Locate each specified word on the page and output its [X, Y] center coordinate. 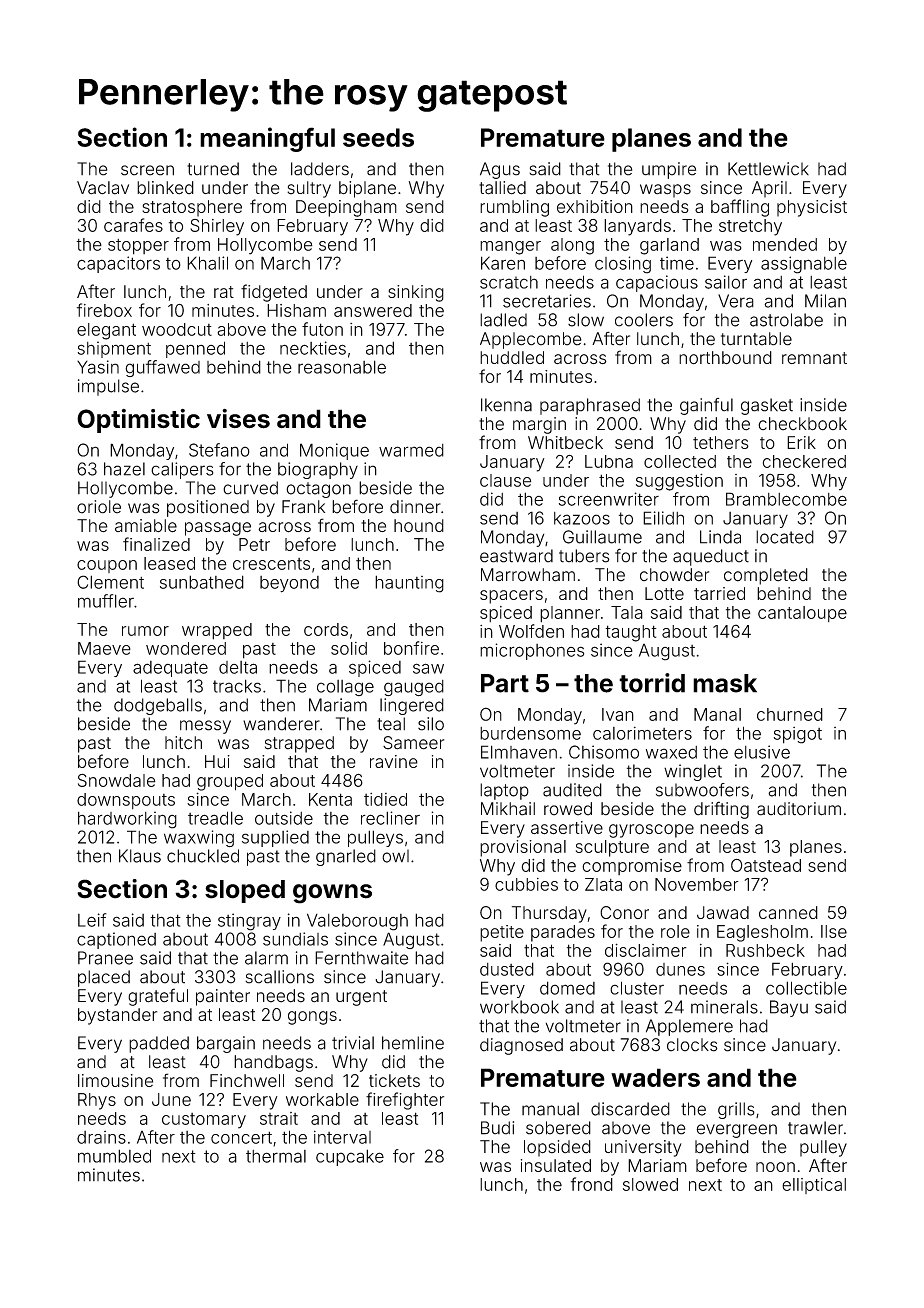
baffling [740, 208]
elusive [762, 752]
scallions [279, 977]
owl [395, 856]
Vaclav [103, 188]
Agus [500, 170]
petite [502, 933]
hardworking [127, 820]
